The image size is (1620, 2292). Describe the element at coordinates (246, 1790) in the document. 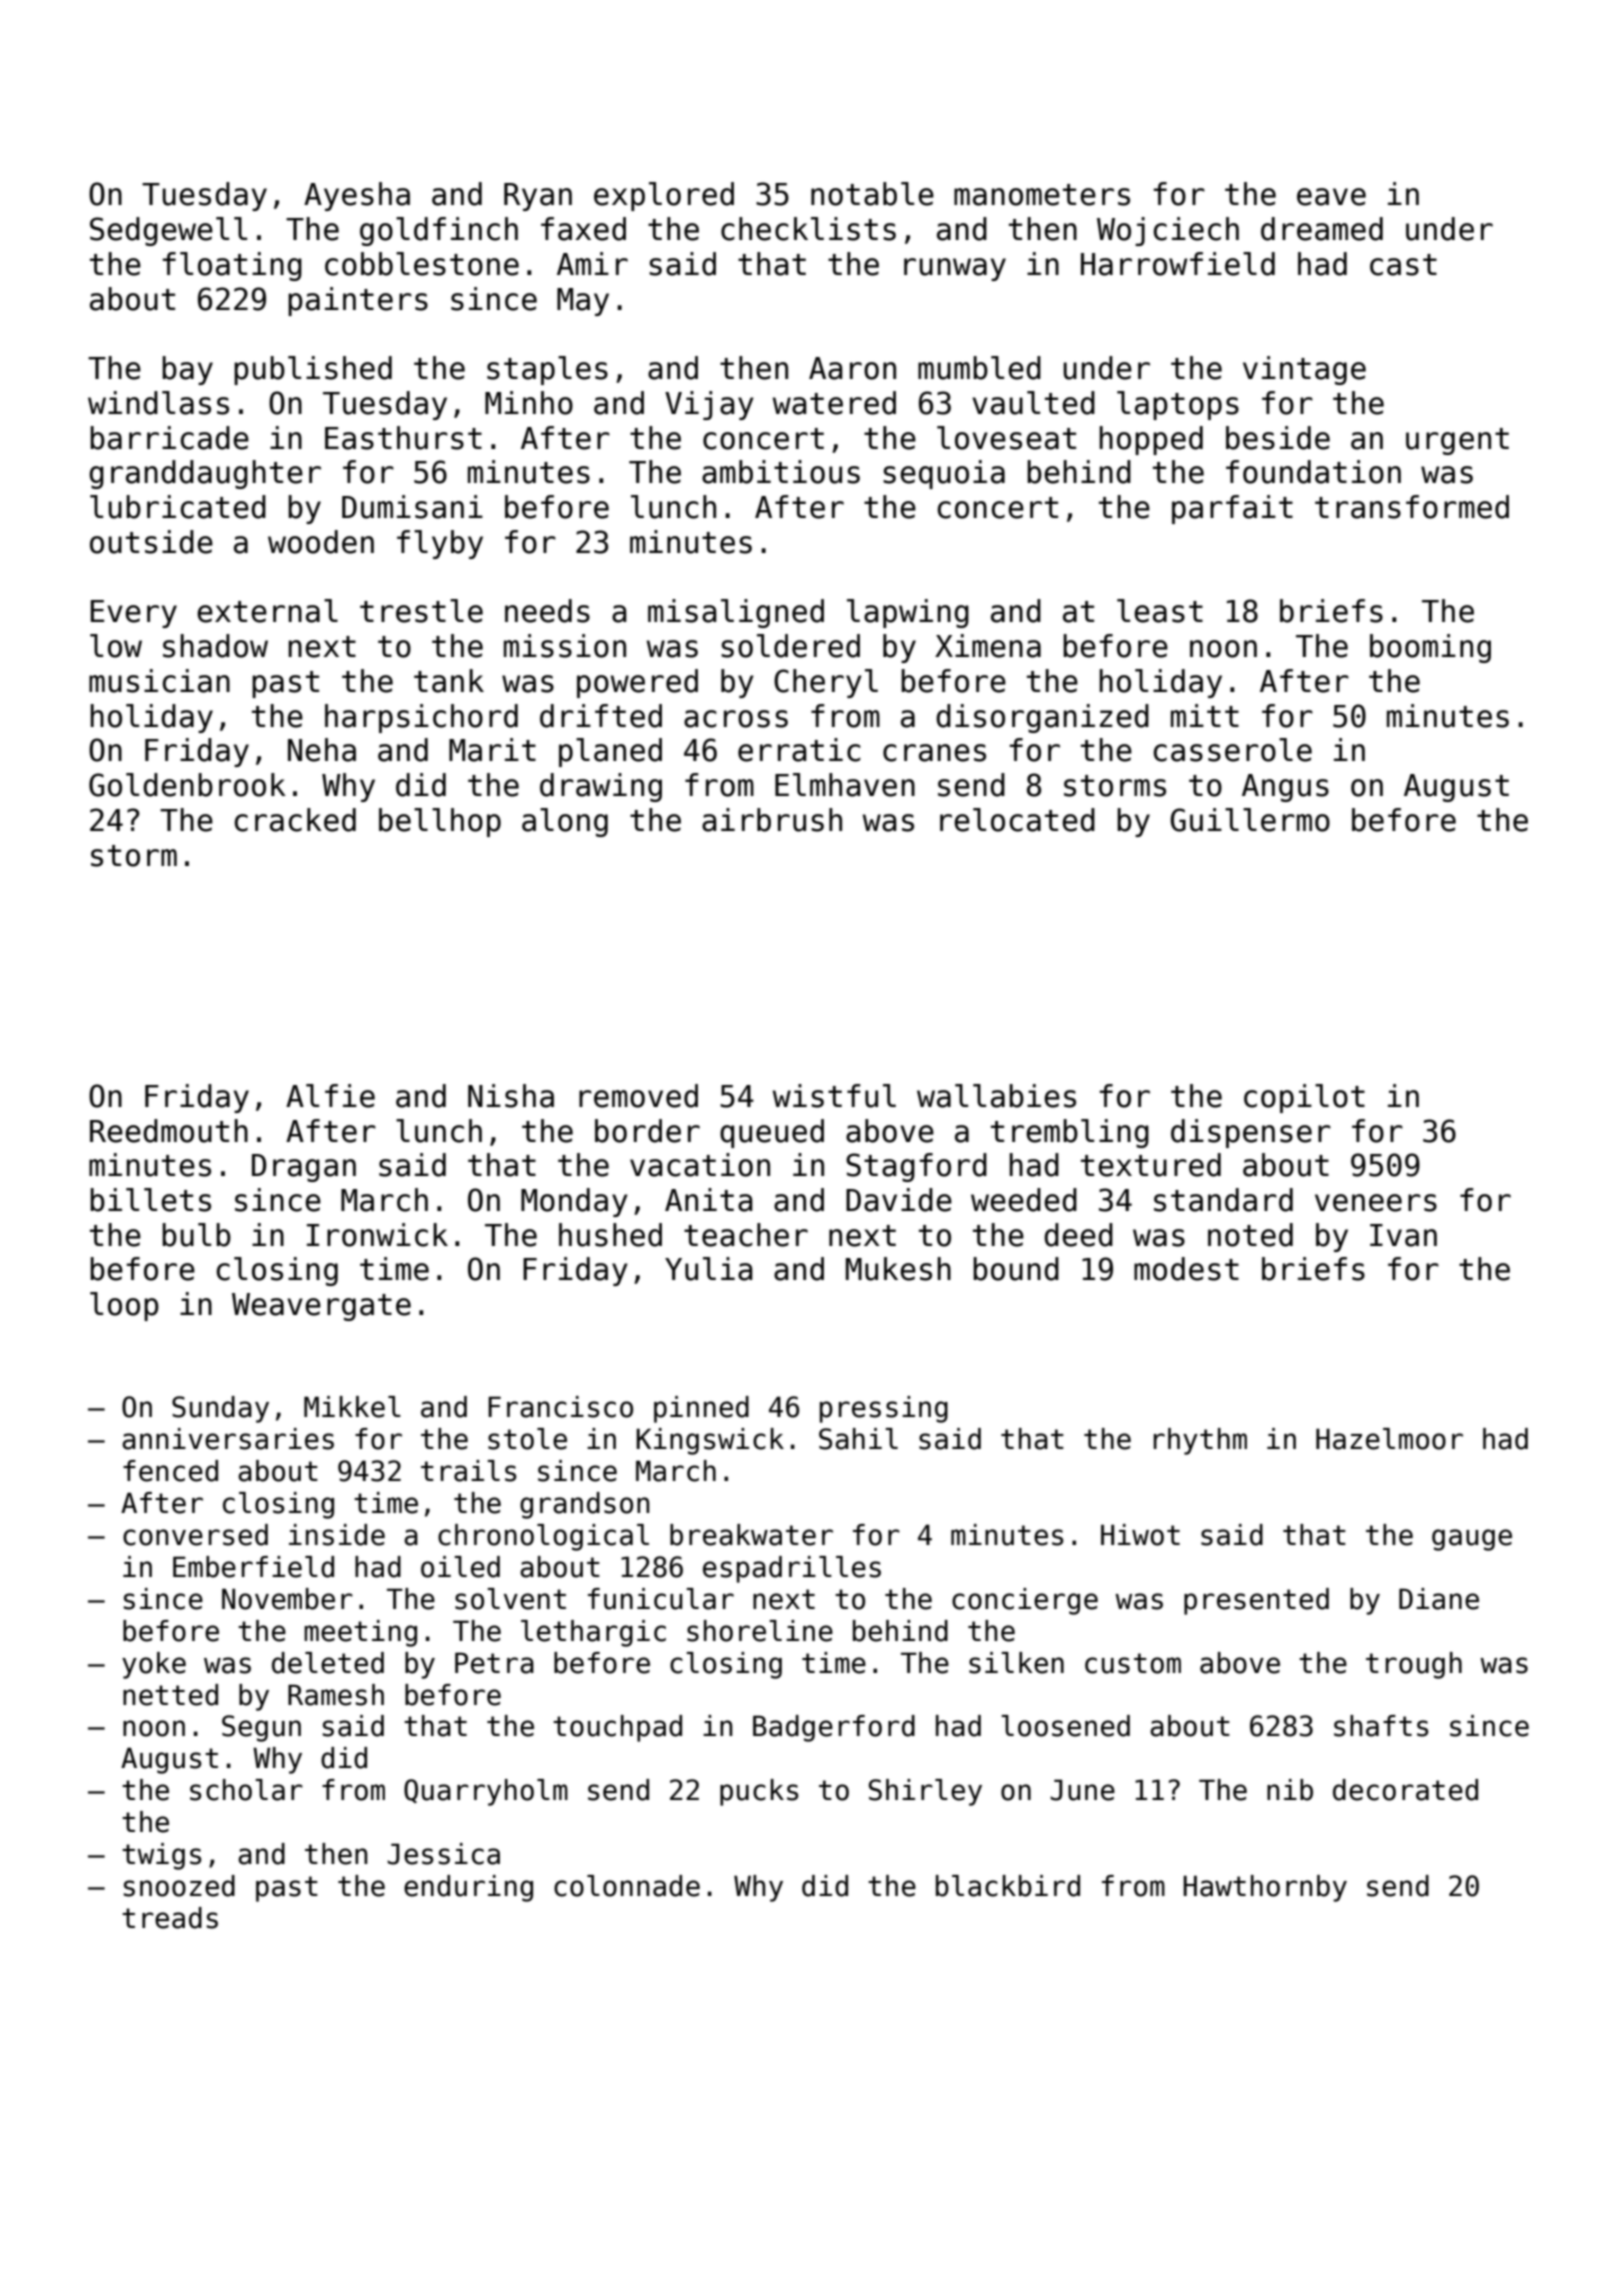

I see `scholar` at that location.
